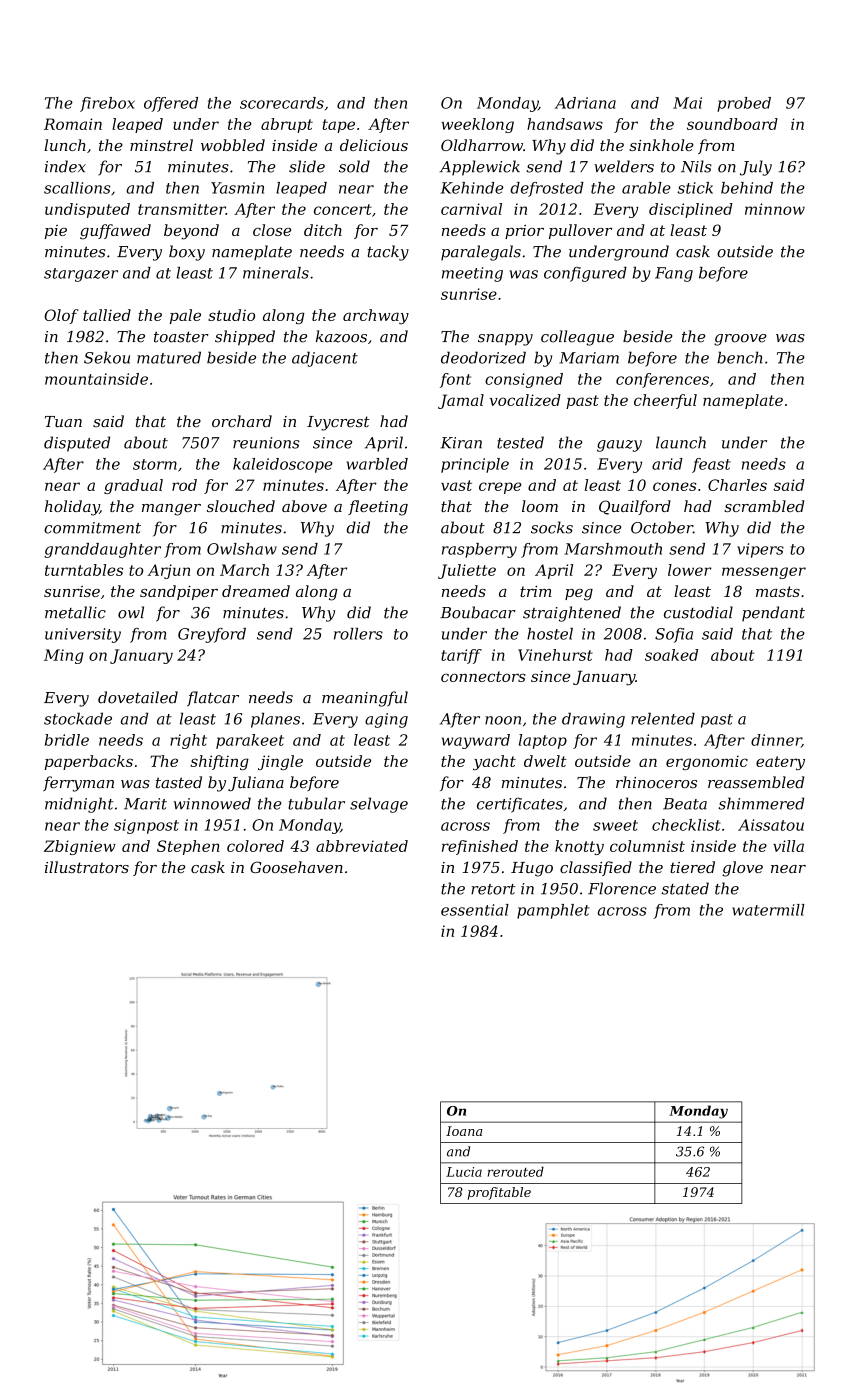 This image has width=849, height=1400. I want to click on illustrators, so click(87, 867).
